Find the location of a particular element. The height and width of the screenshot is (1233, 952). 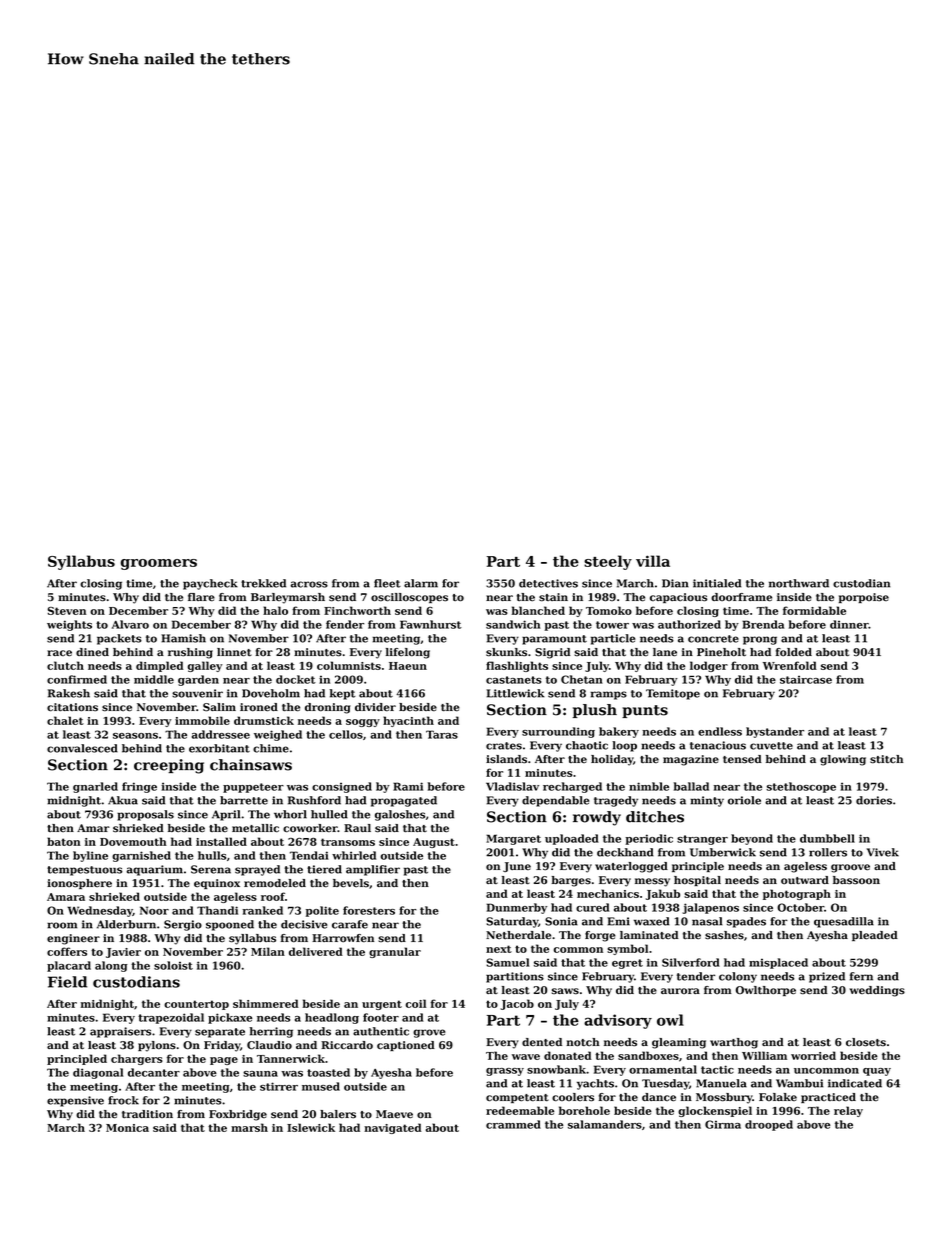

fleet is located at coordinates (387, 583).
